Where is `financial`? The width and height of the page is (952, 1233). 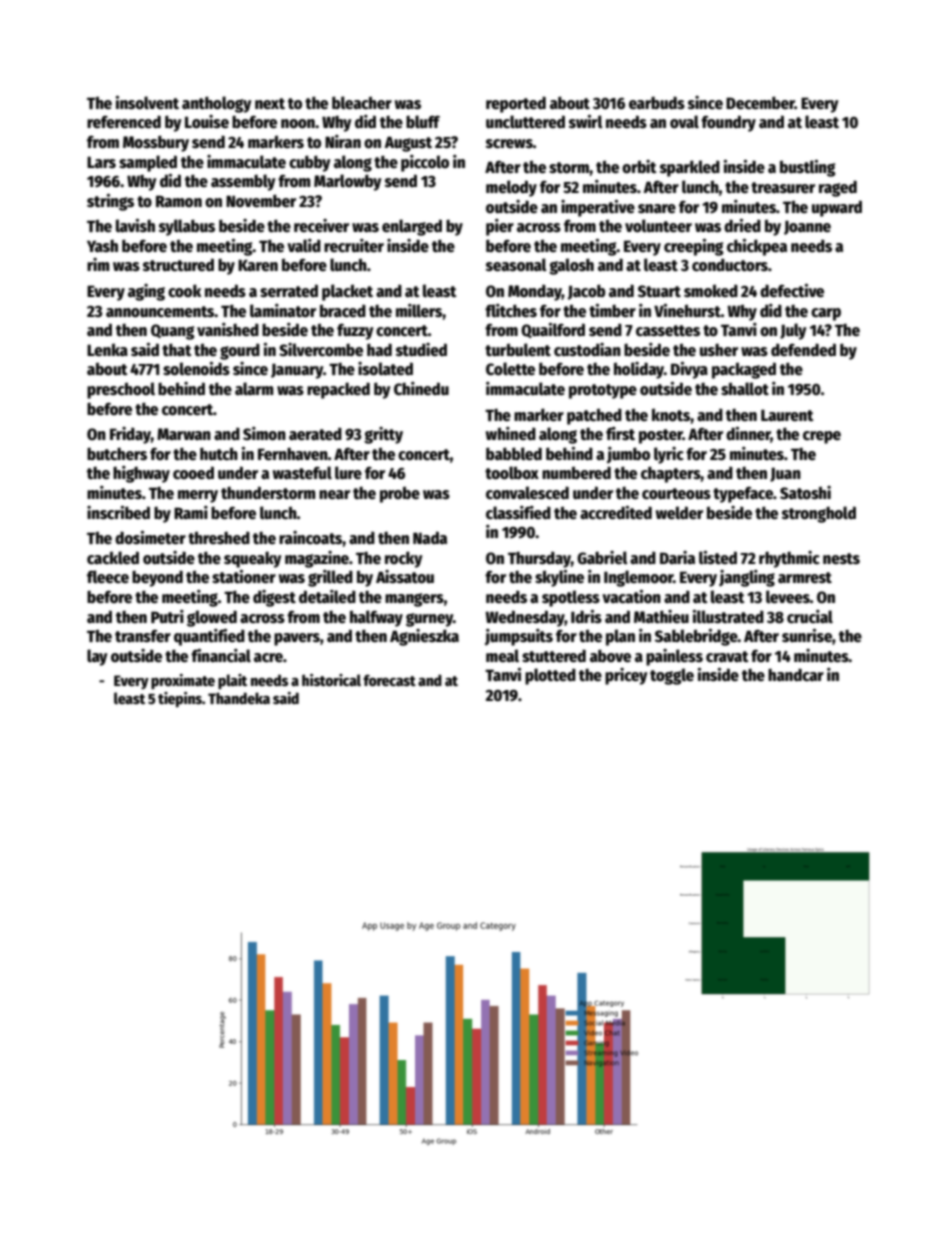 financial is located at coordinates (221, 655).
